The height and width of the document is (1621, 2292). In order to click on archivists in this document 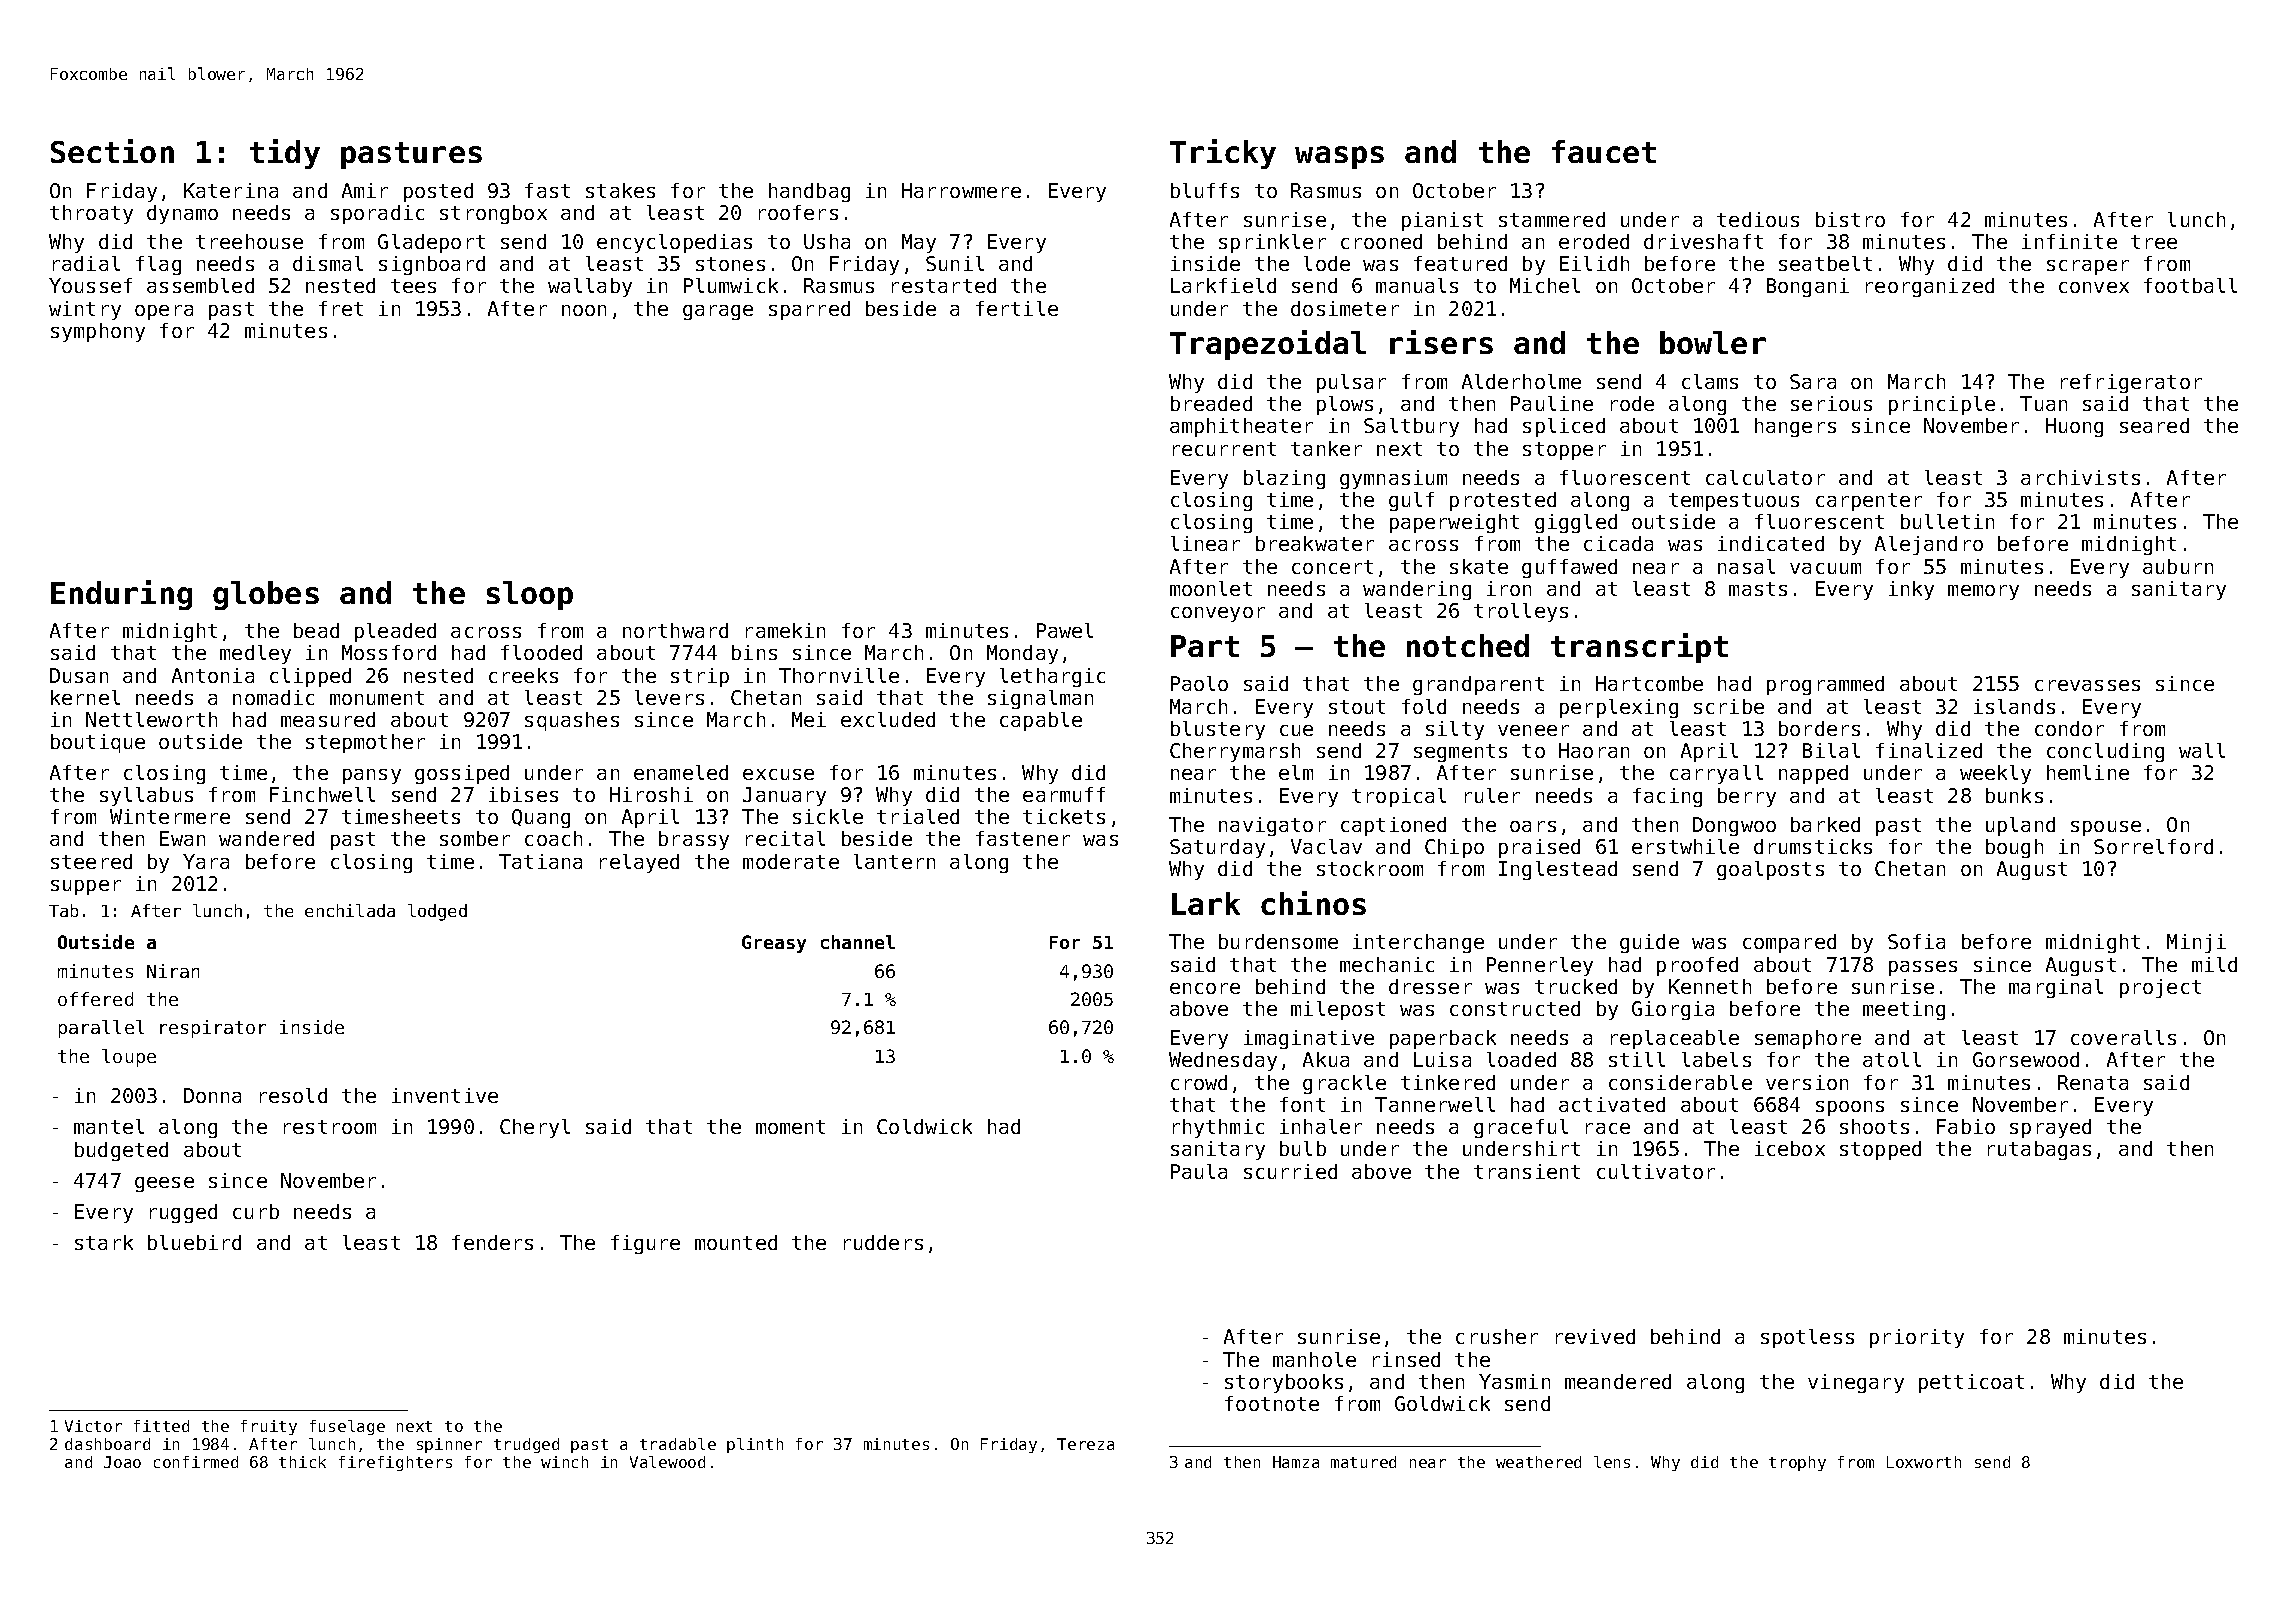, I will do `click(2080, 477)`.
